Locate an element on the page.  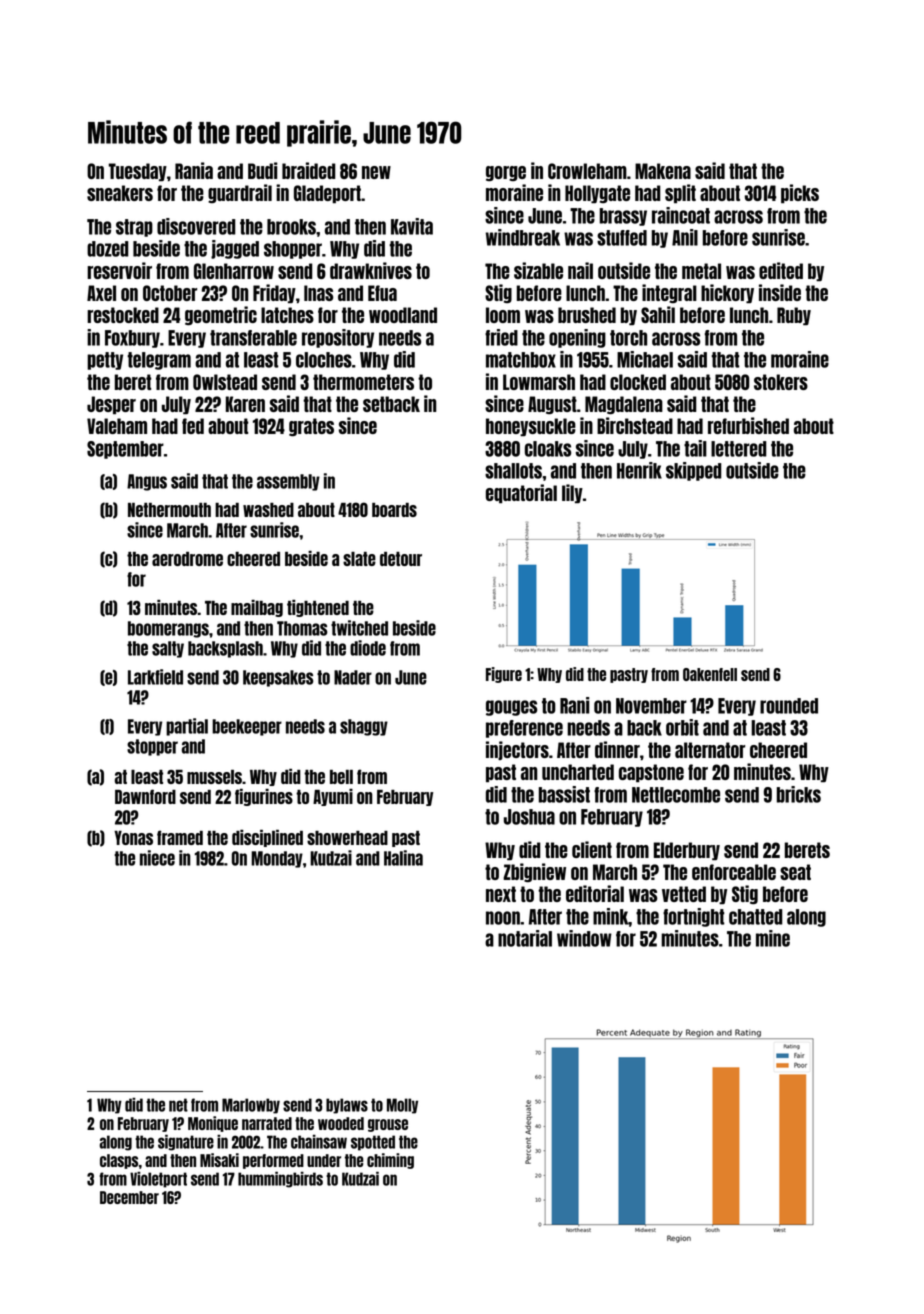
sneakers is located at coordinates (120, 193).
